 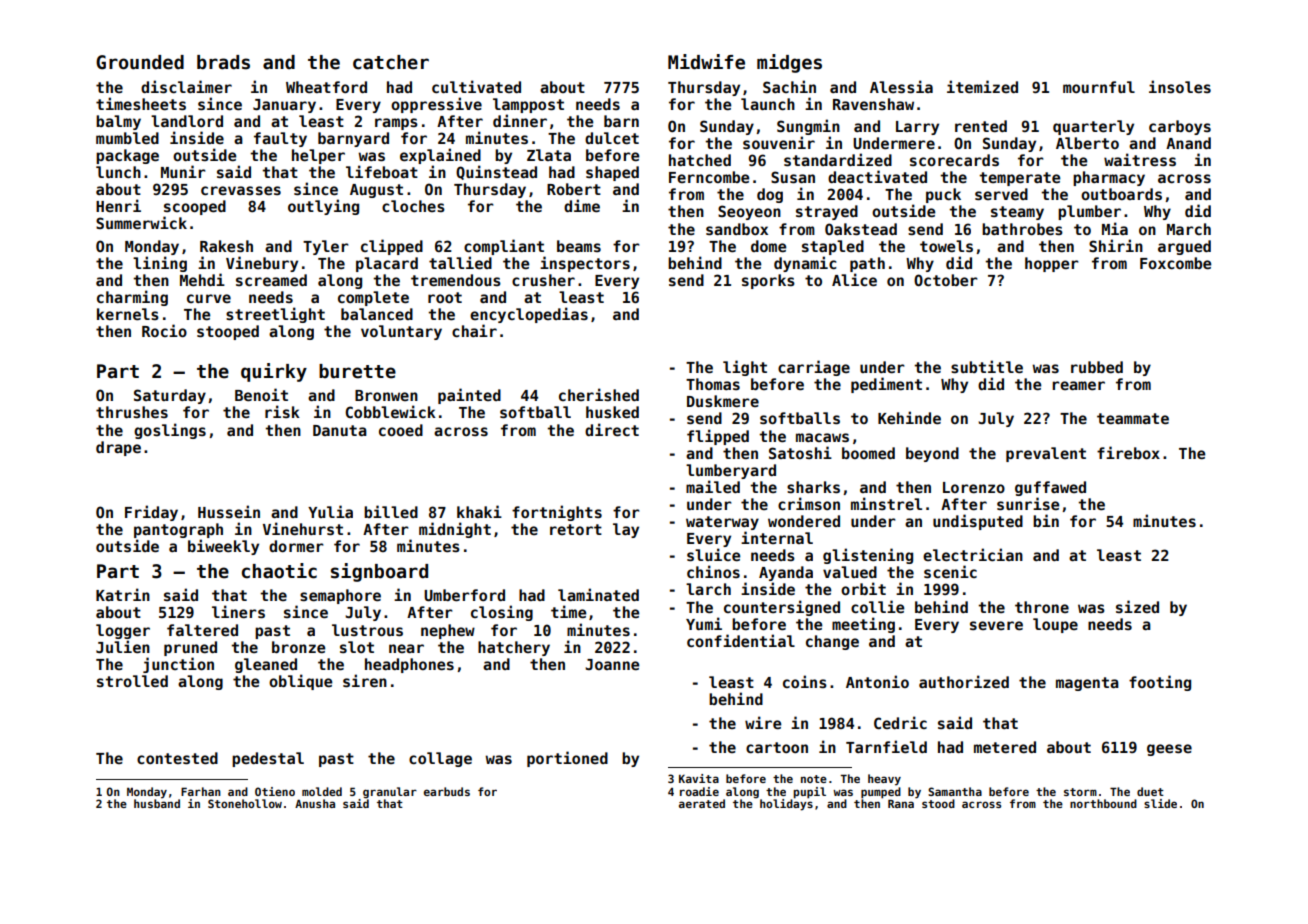 I want to click on Saturday, so click(x=170, y=396).
